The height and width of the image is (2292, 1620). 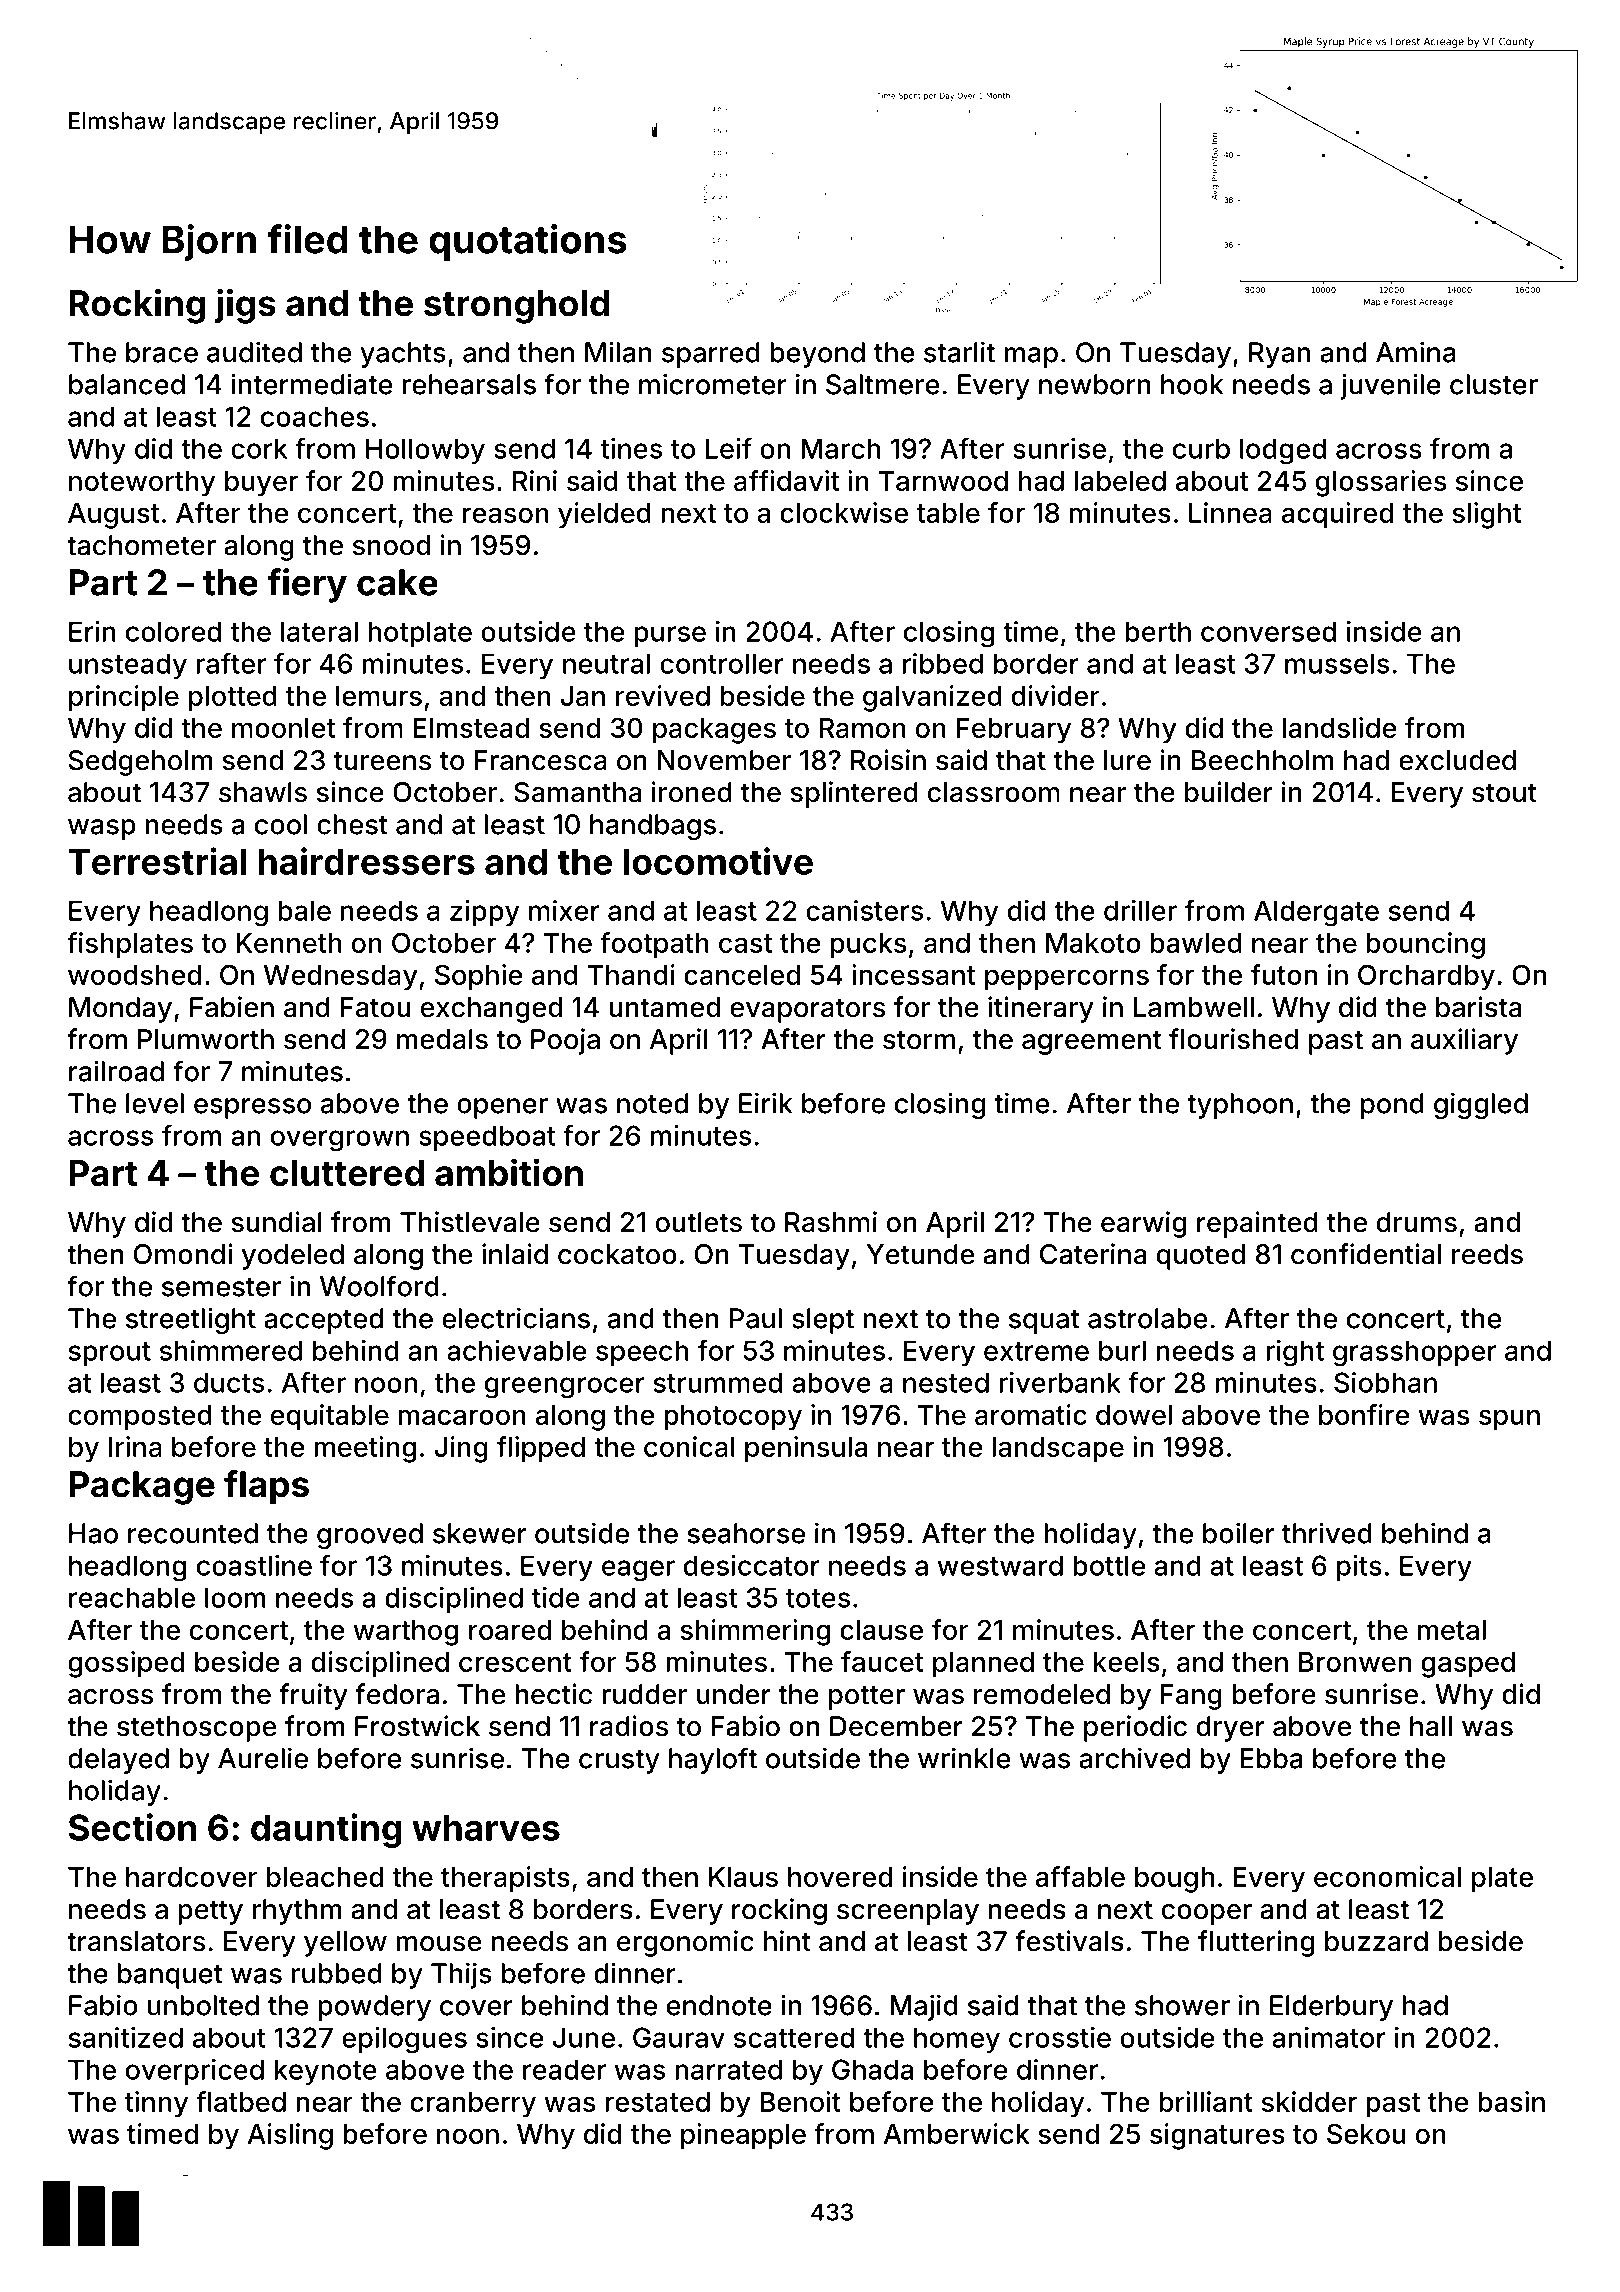 What do you see at coordinates (1279, 355) in the image?
I see `Ryan` at bounding box center [1279, 355].
